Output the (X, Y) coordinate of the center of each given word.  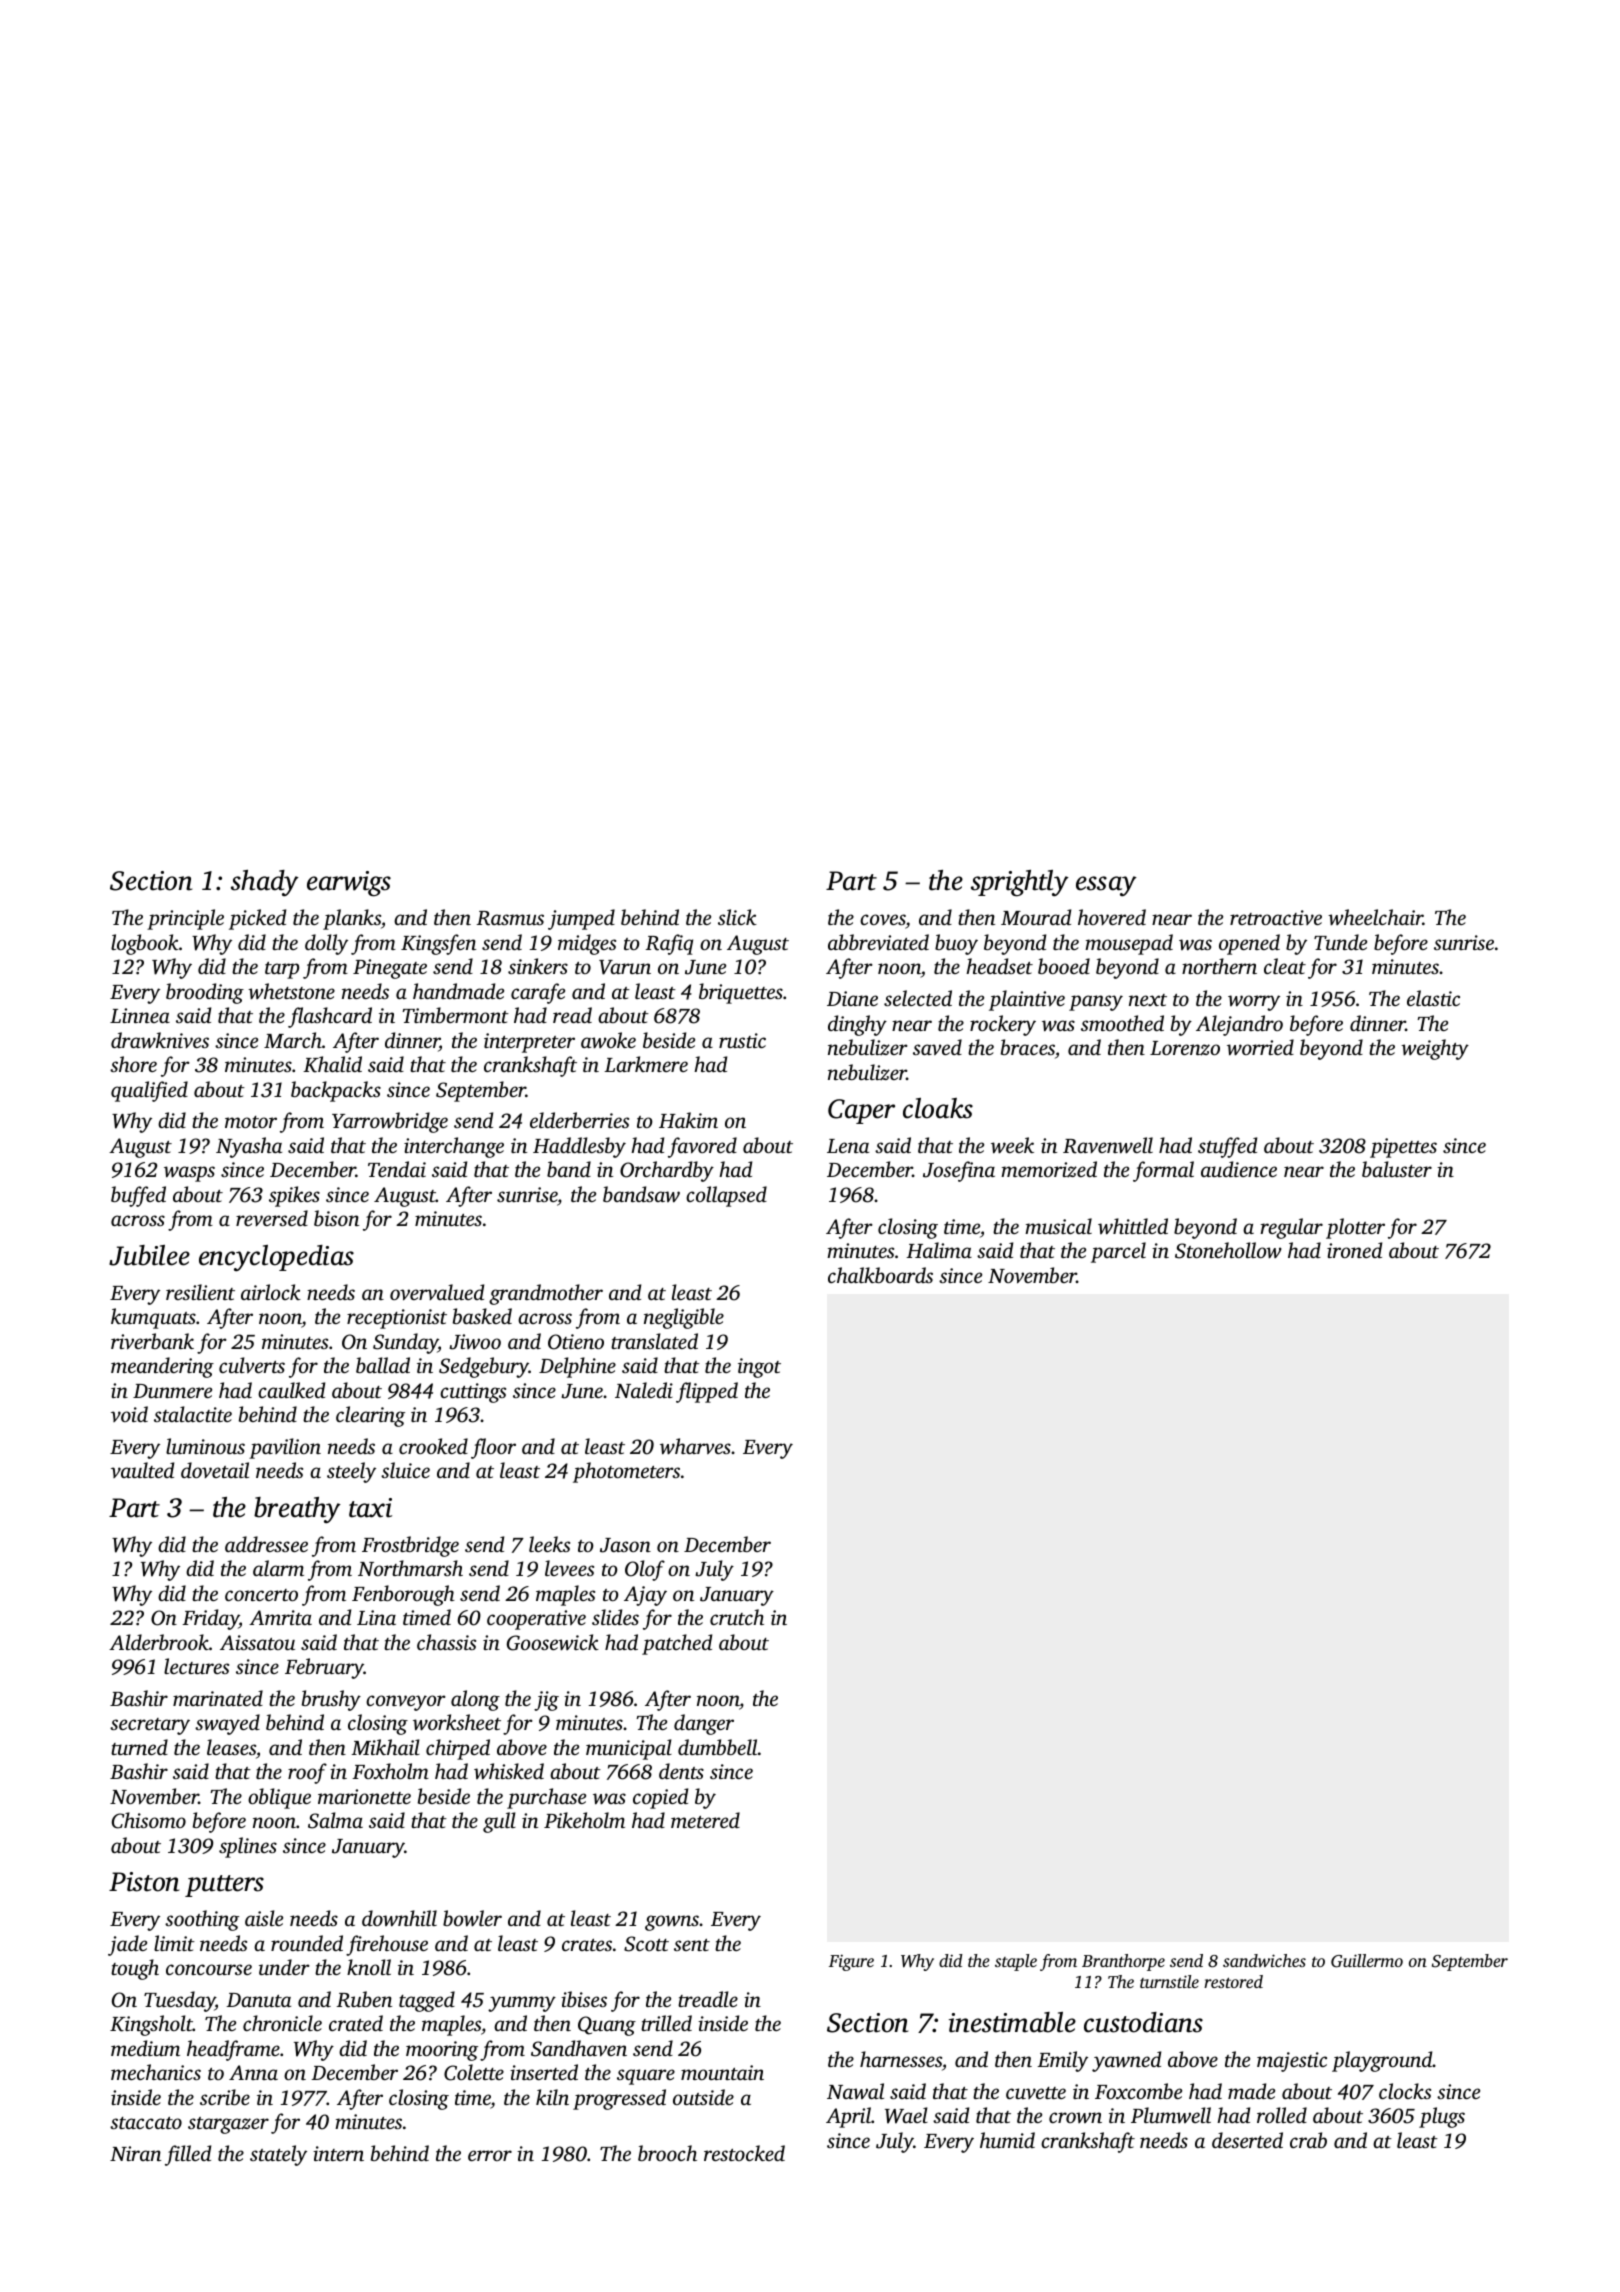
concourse (209, 1969)
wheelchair (1375, 917)
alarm (278, 1568)
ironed (1354, 1250)
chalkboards (880, 1275)
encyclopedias (276, 1258)
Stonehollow (1228, 1250)
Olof (645, 1570)
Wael (906, 2115)
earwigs (349, 884)
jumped (581, 919)
